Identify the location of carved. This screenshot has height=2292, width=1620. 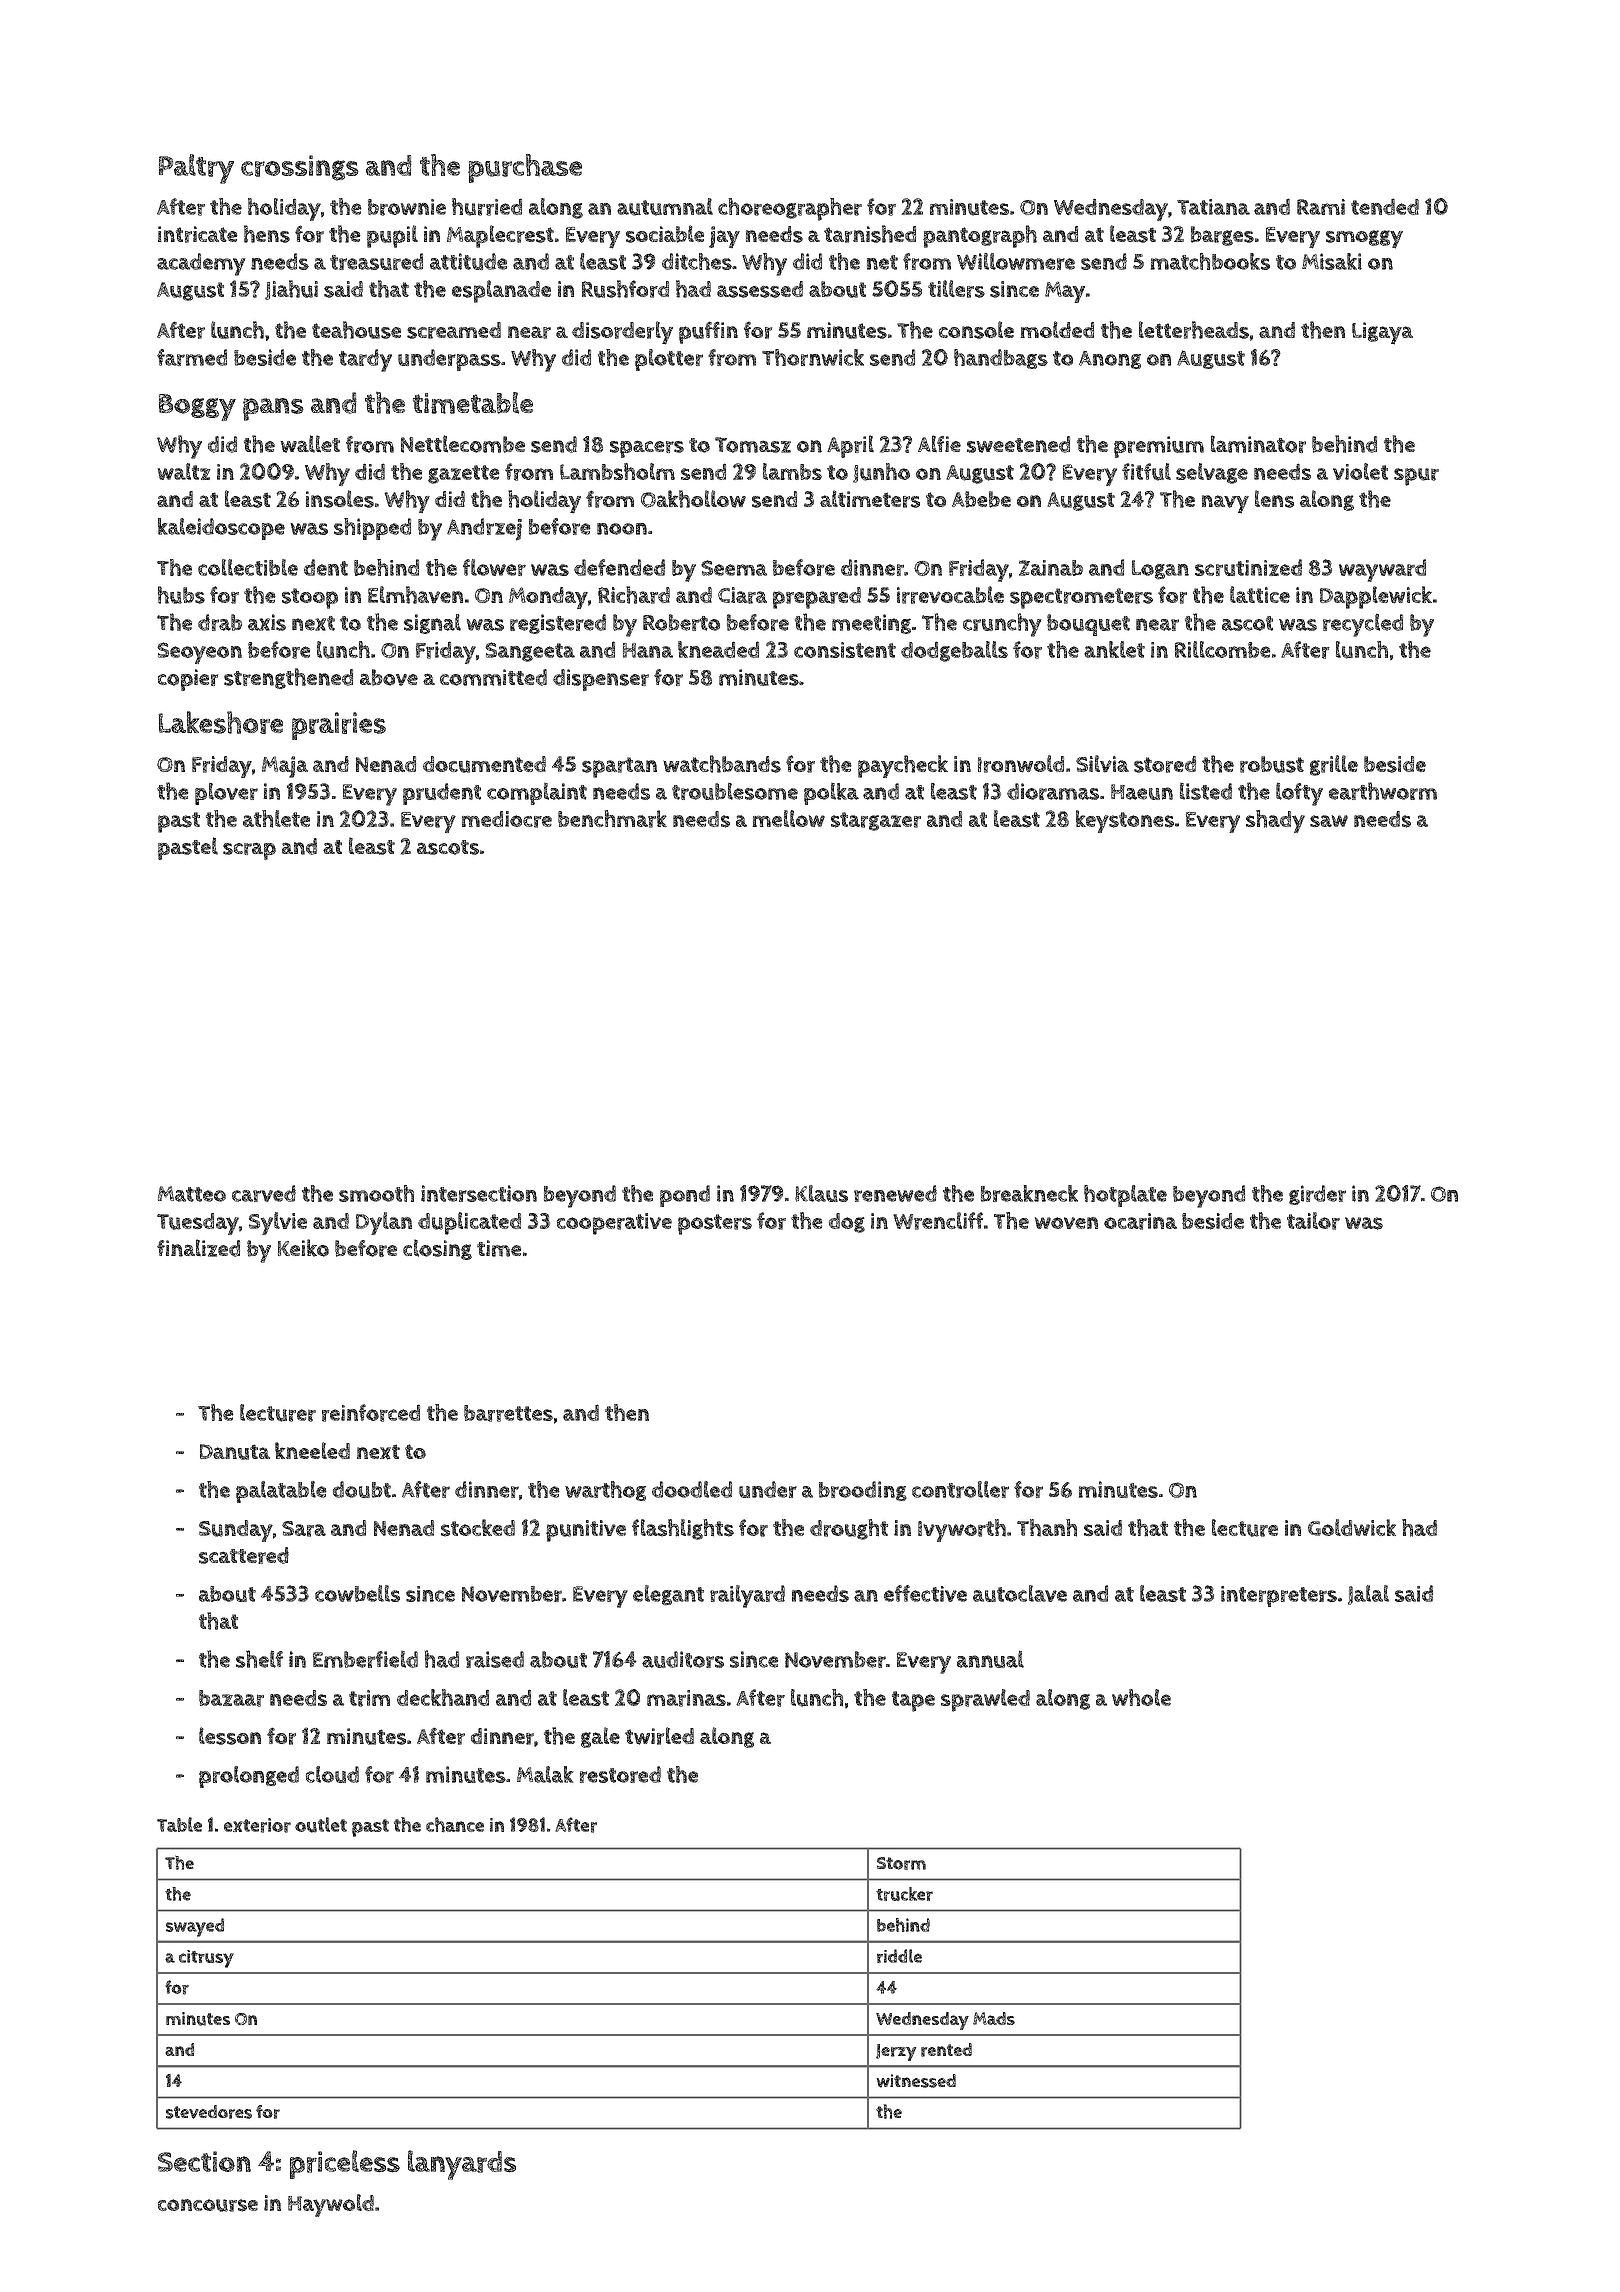
(264, 1193).
